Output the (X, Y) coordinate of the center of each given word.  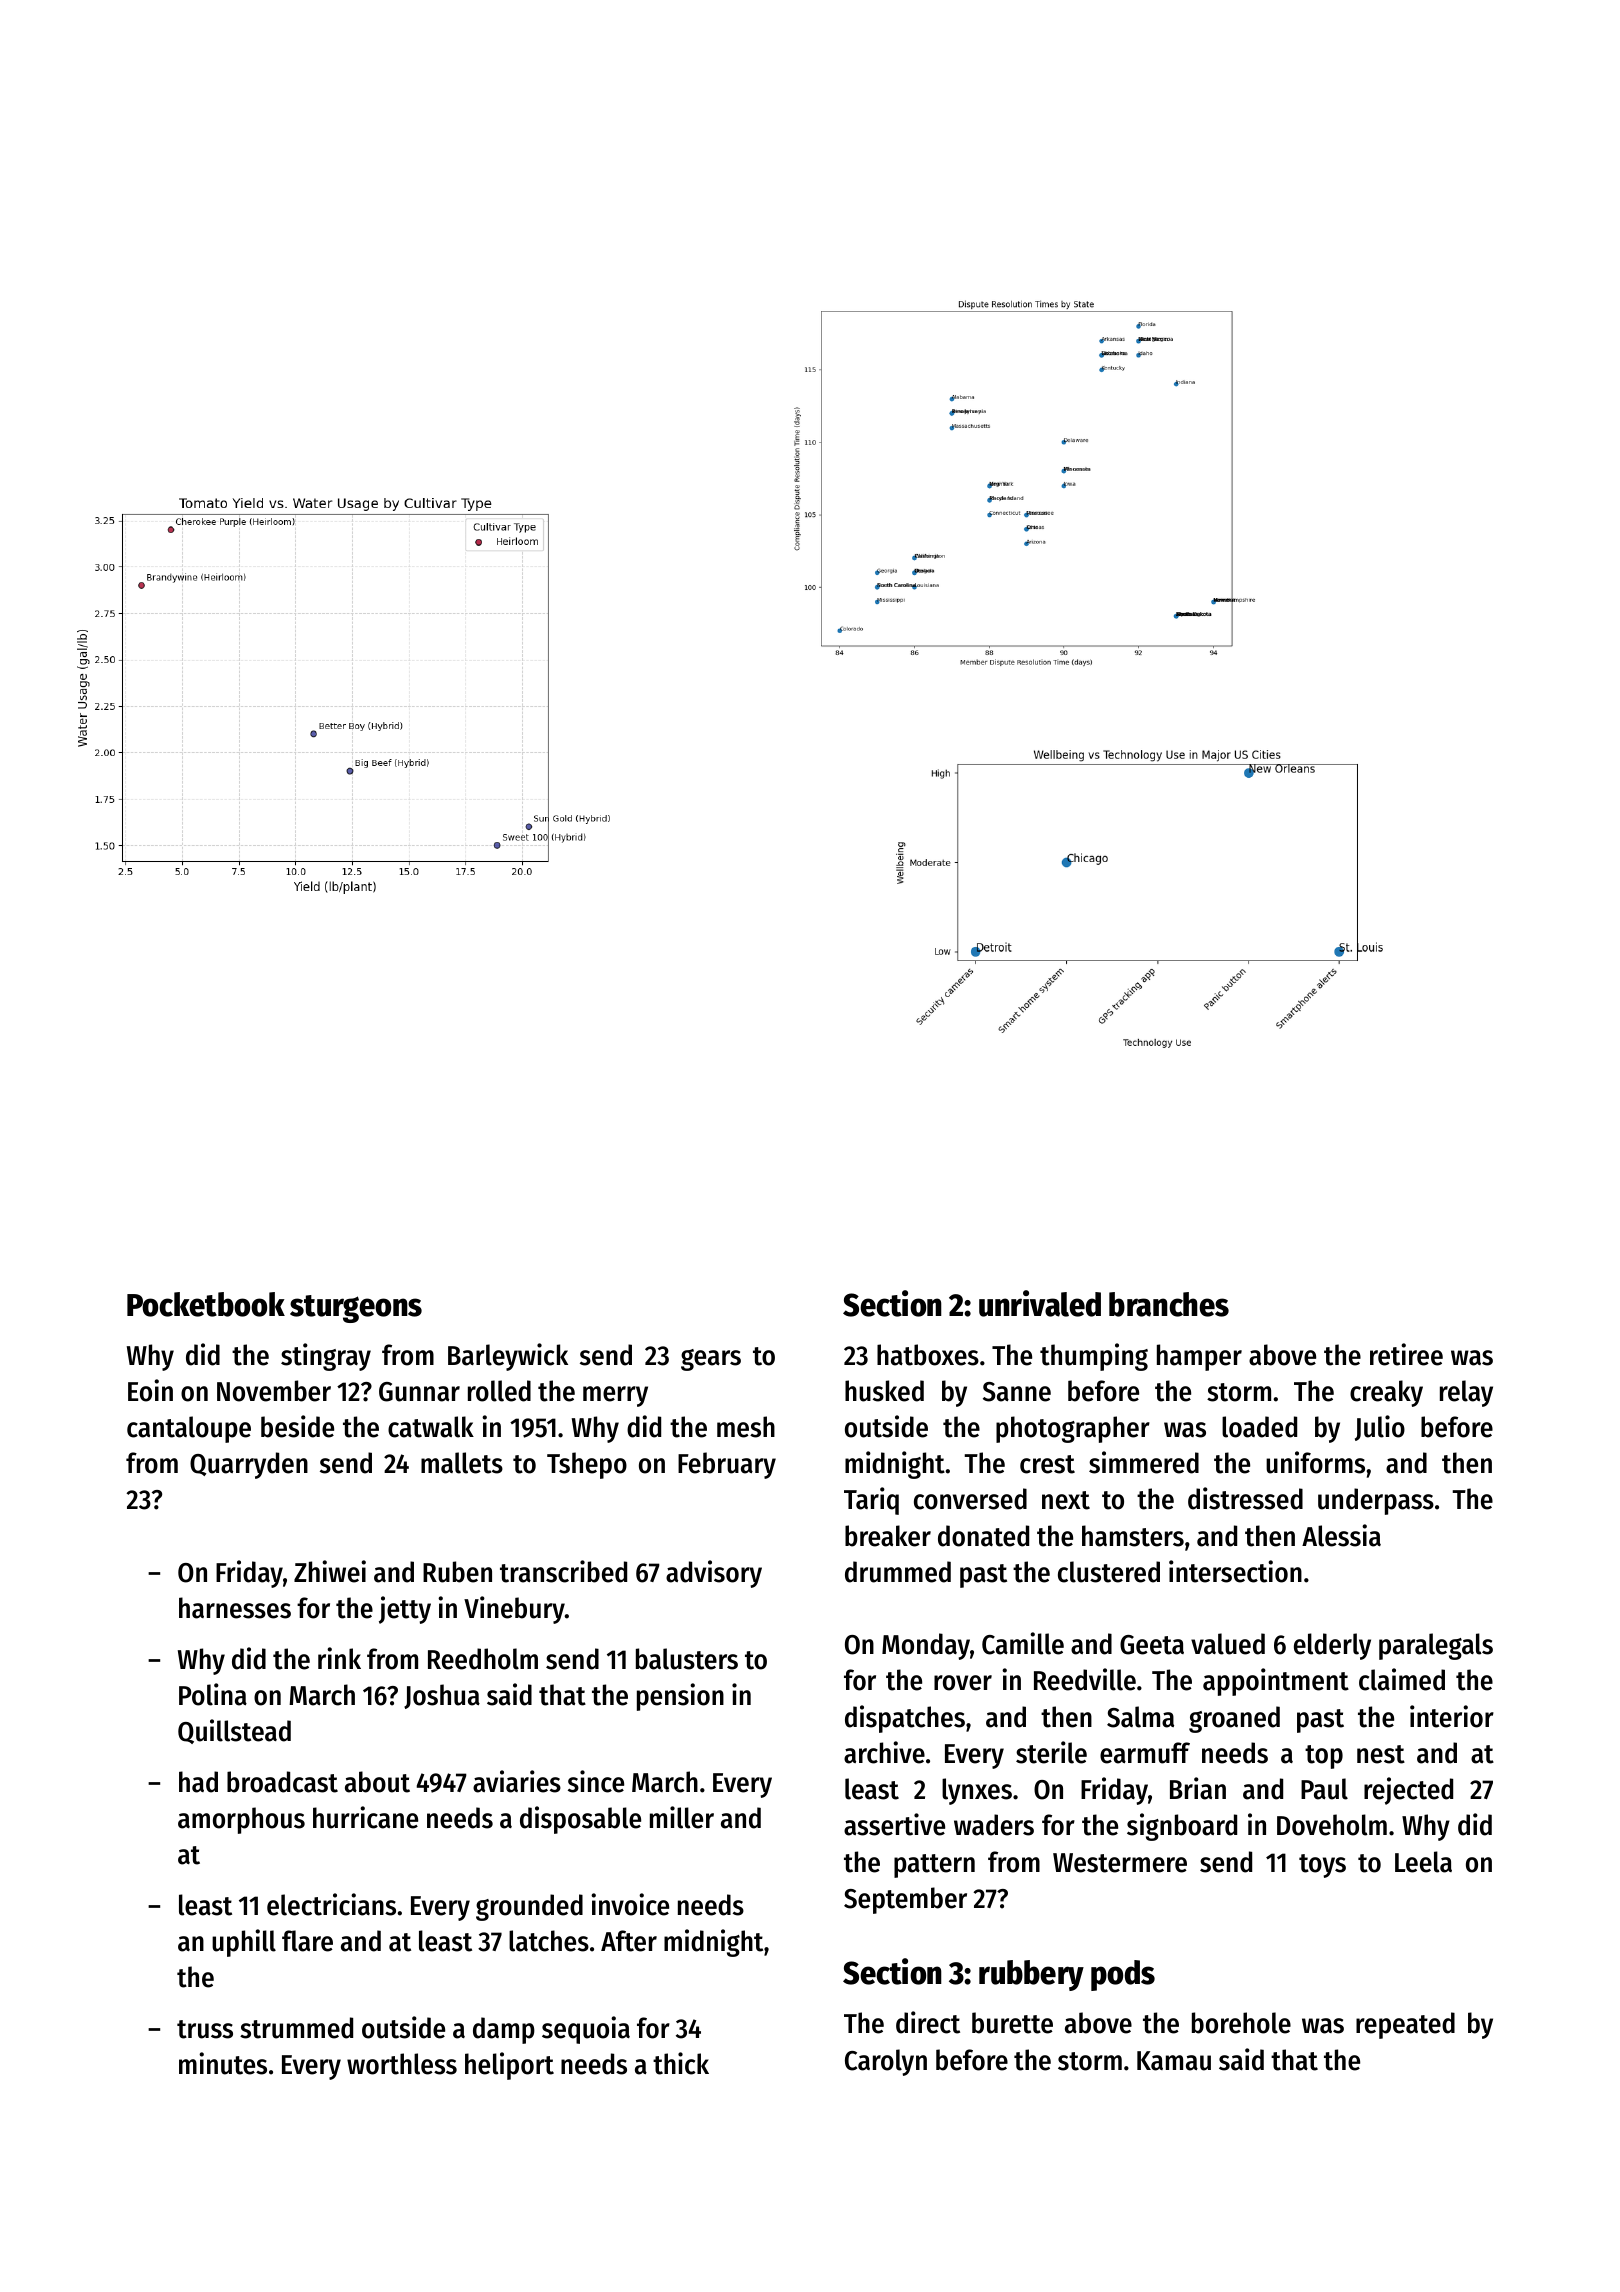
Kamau (1174, 2061)
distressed (1245, 1498)
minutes (223, 2063)
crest (1047, 1464)
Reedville (1085, 1679)
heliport (509, 2066)
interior (1452, 1716)
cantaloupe (189, 1429)
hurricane (365, 1817)
